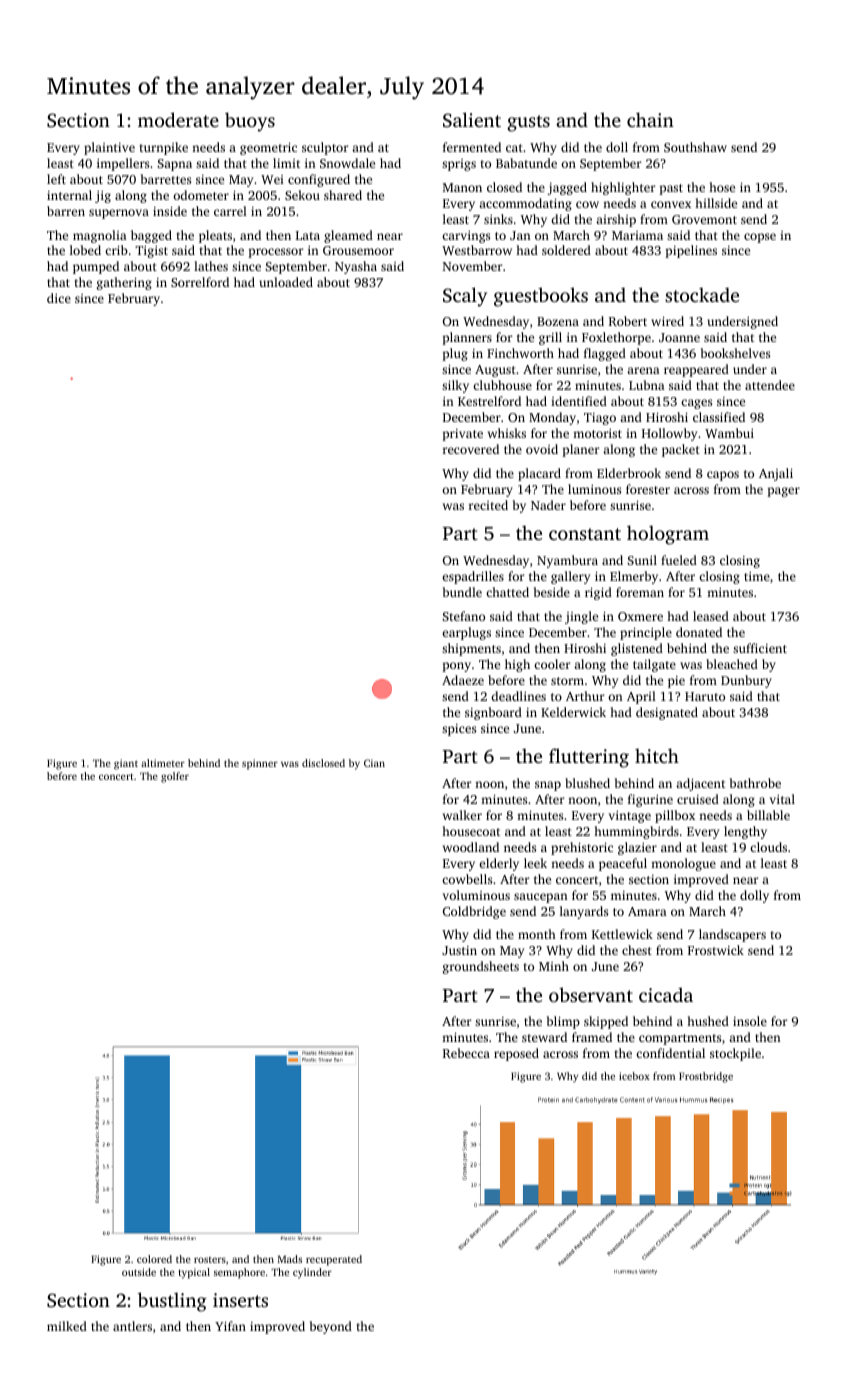 The height and width of the page is (1400, 849). What do you see at coordinates (671, 189) in the page?
I see `past` at bounding box center [671, 189].
